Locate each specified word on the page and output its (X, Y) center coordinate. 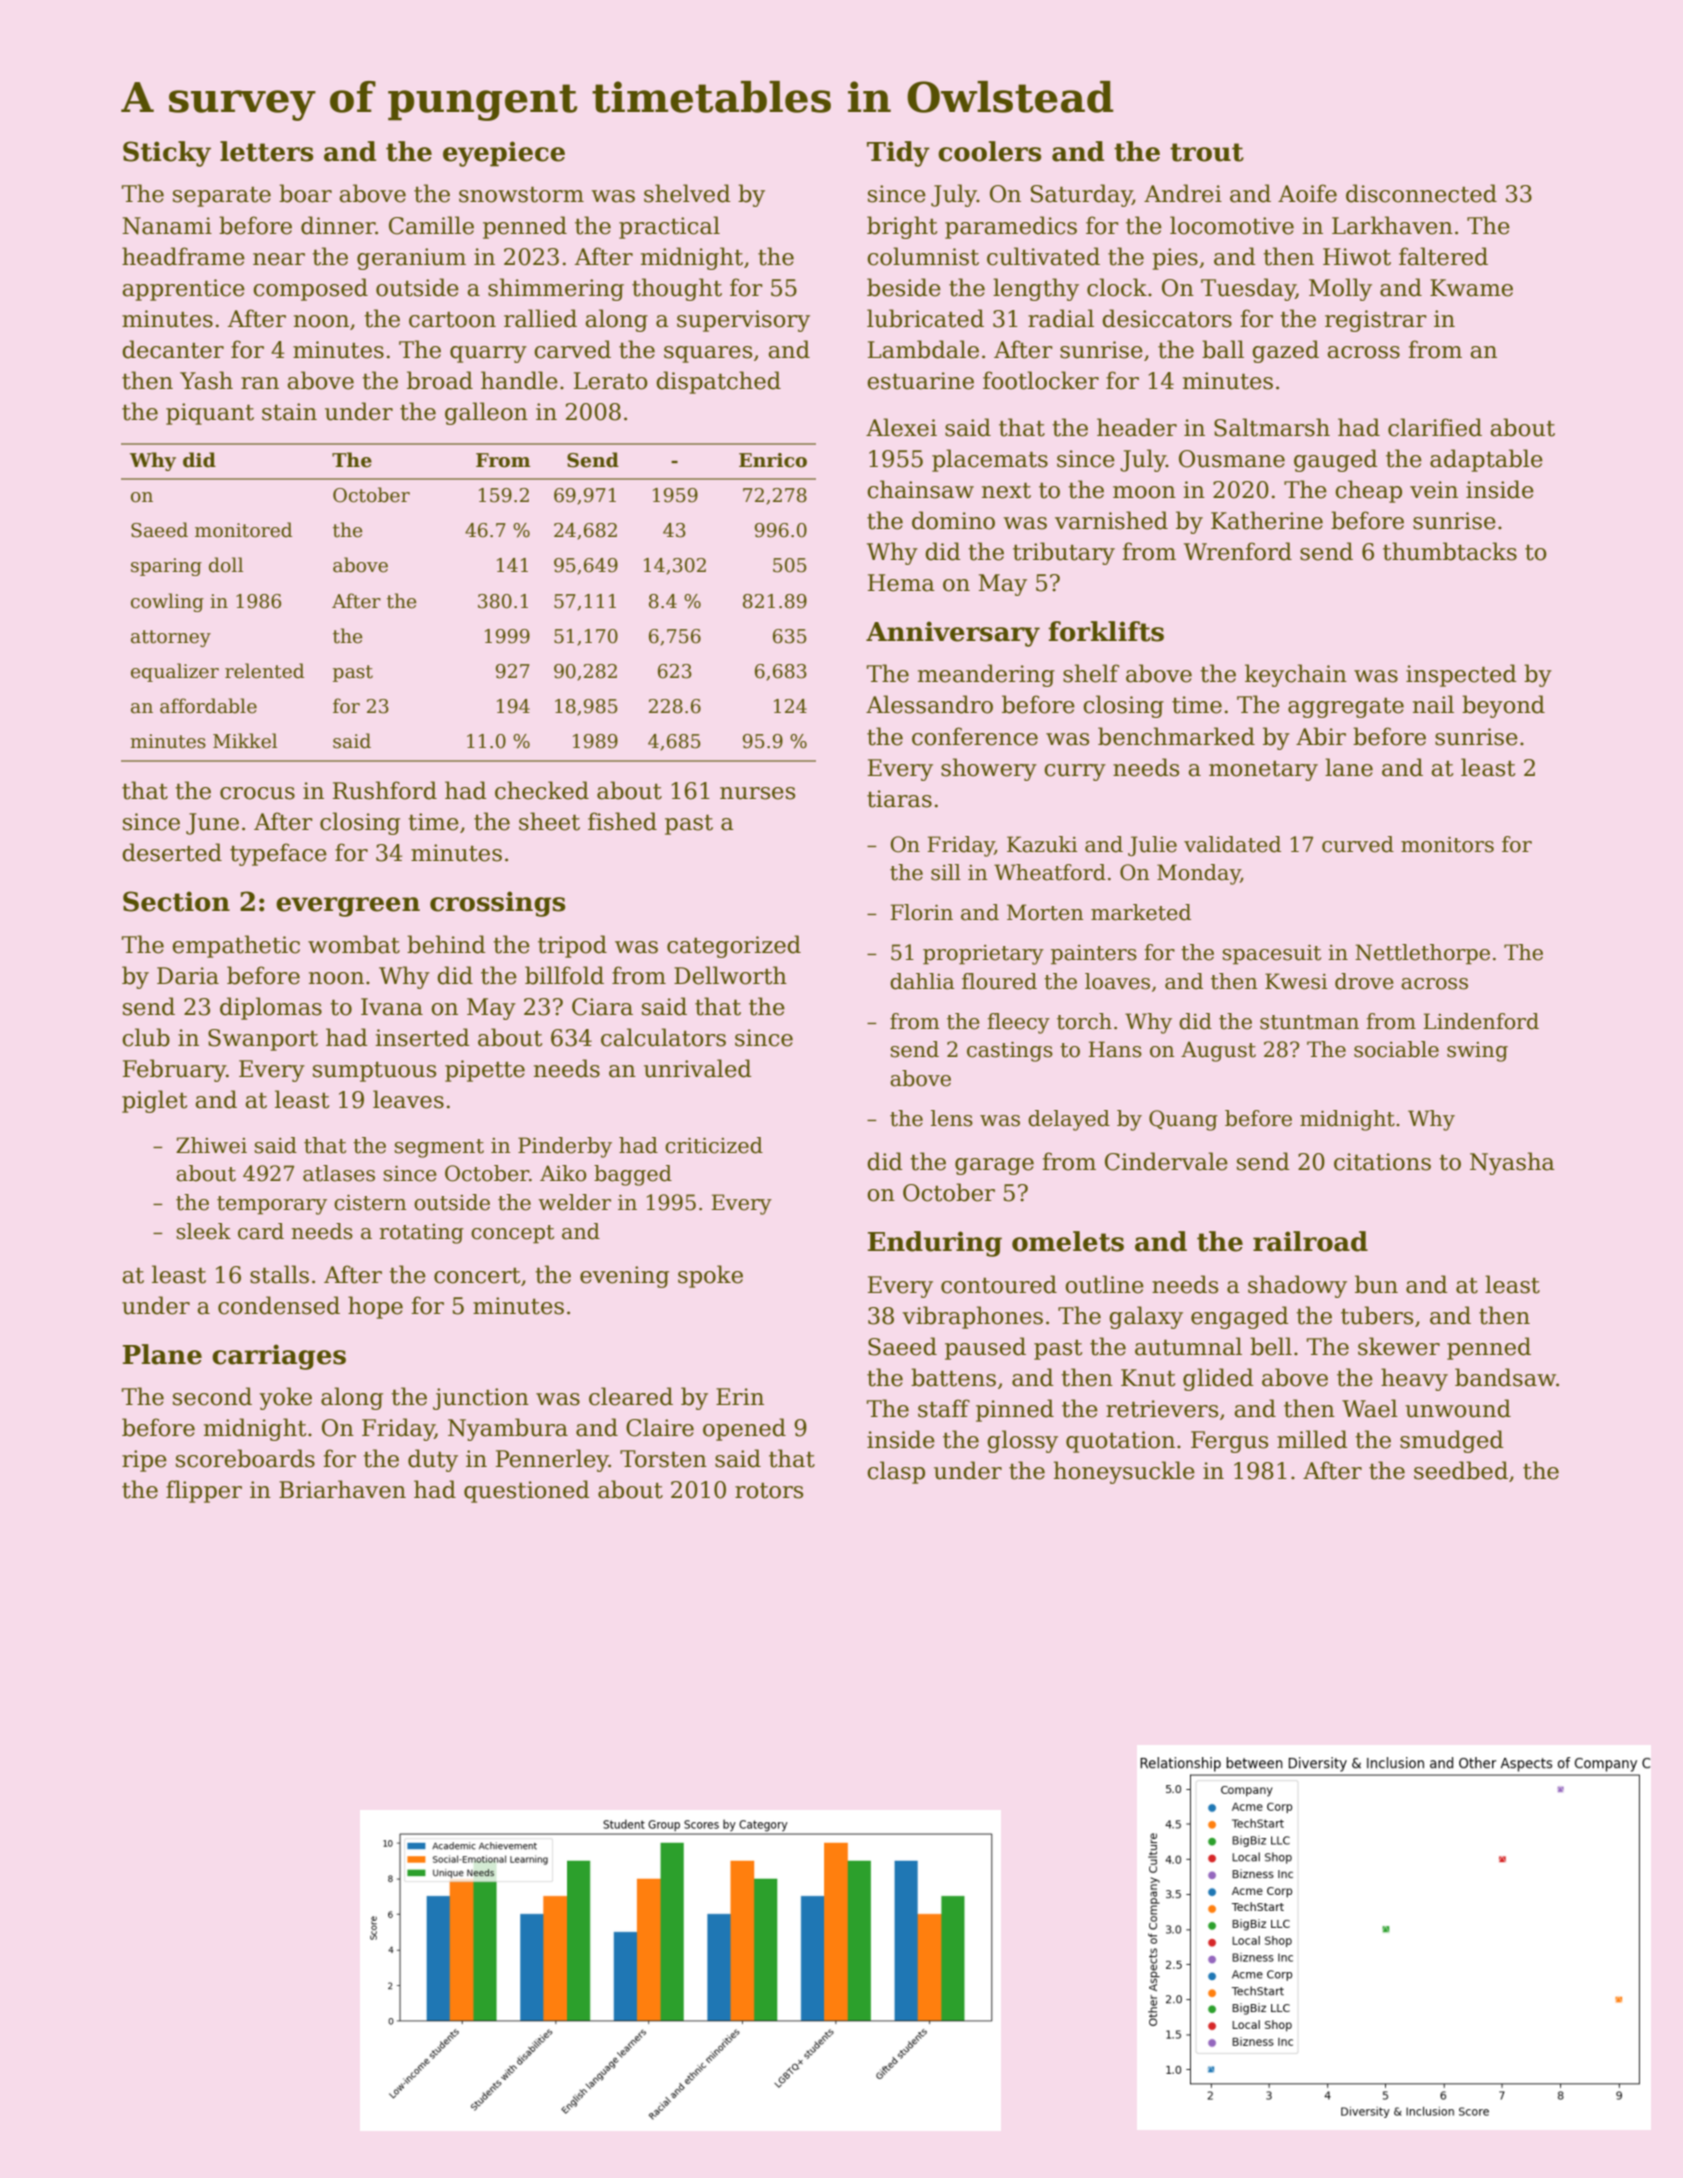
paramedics (1011, 227)
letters (266, 151)
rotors (769, 1490)
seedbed (1461, 1470)
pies (1175, 259)
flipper (204, 1491)
